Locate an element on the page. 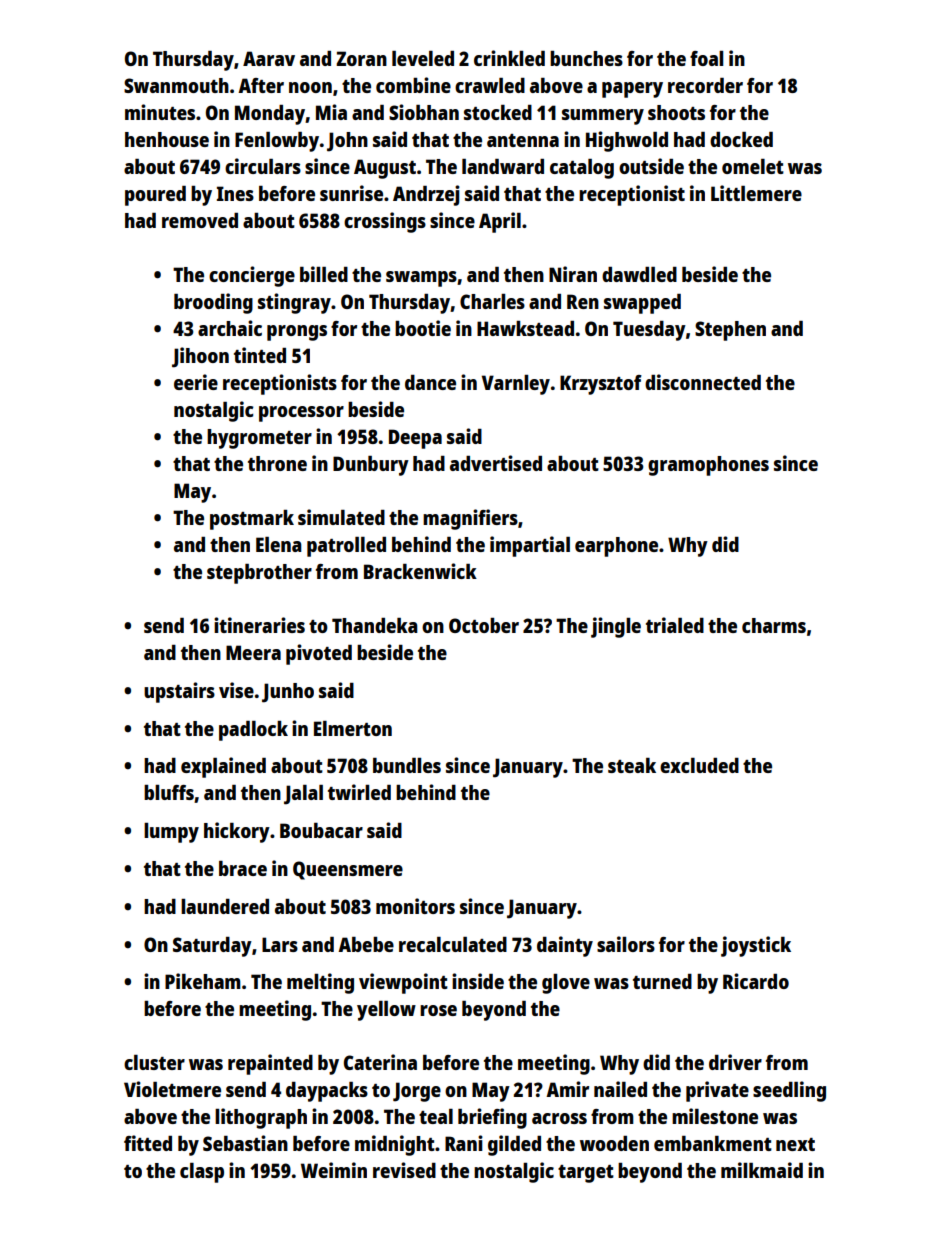  poured is located at coordinates (155, 196).
